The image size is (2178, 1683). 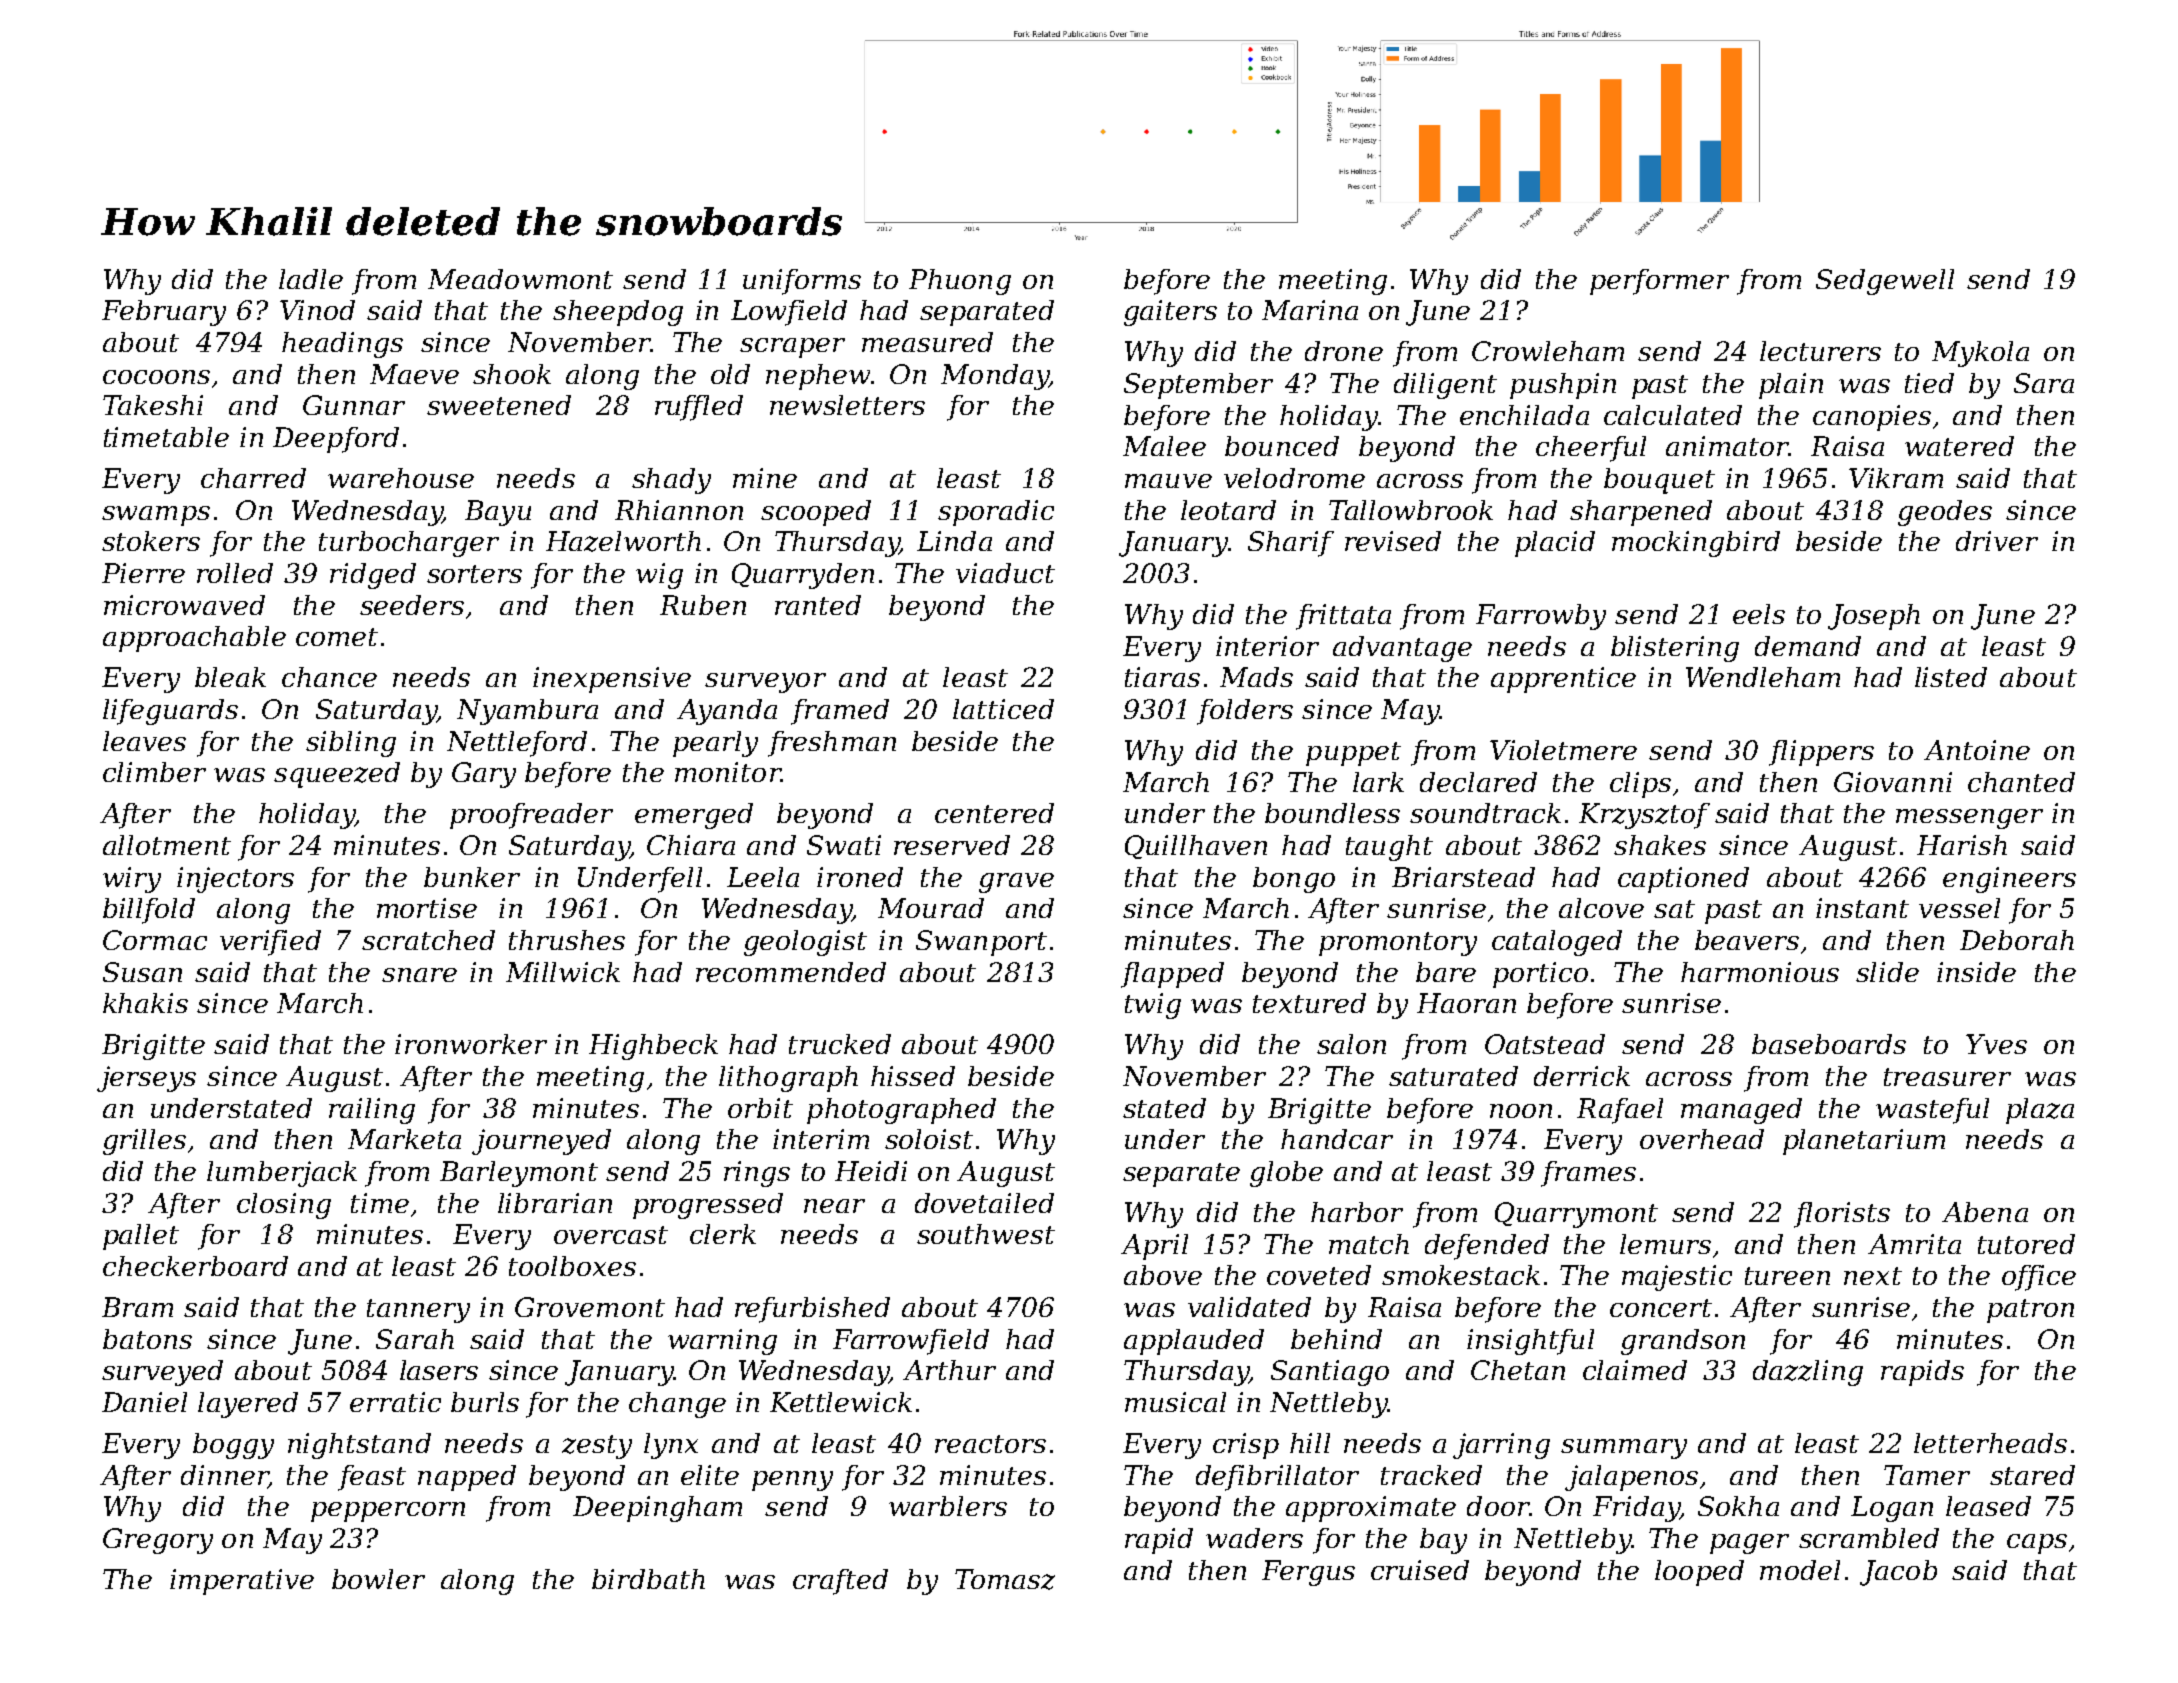 I want to click on Deepingham, so click(x=657, y=1509).
